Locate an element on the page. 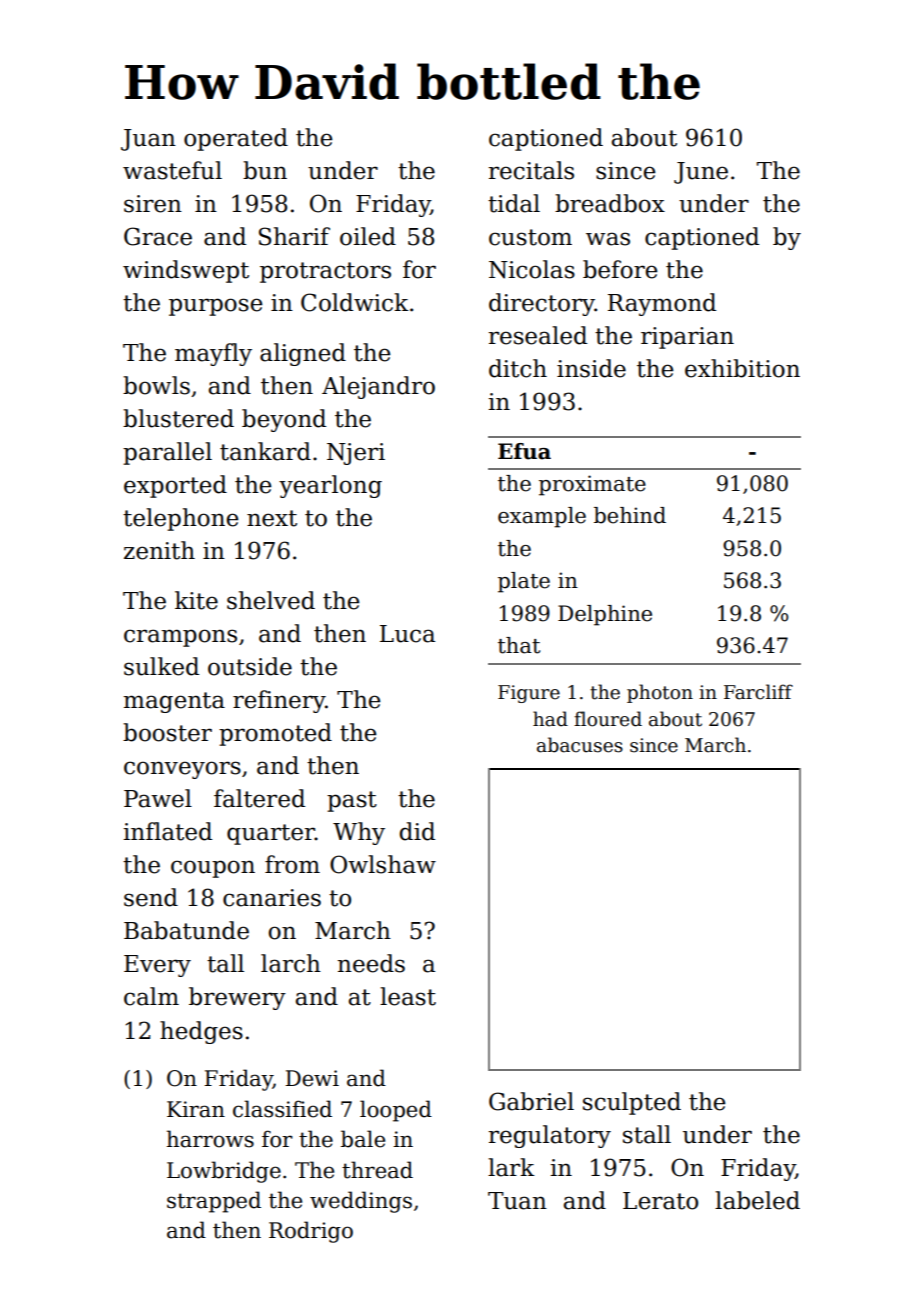  Tuan is located at coordinates (517, 1201).
